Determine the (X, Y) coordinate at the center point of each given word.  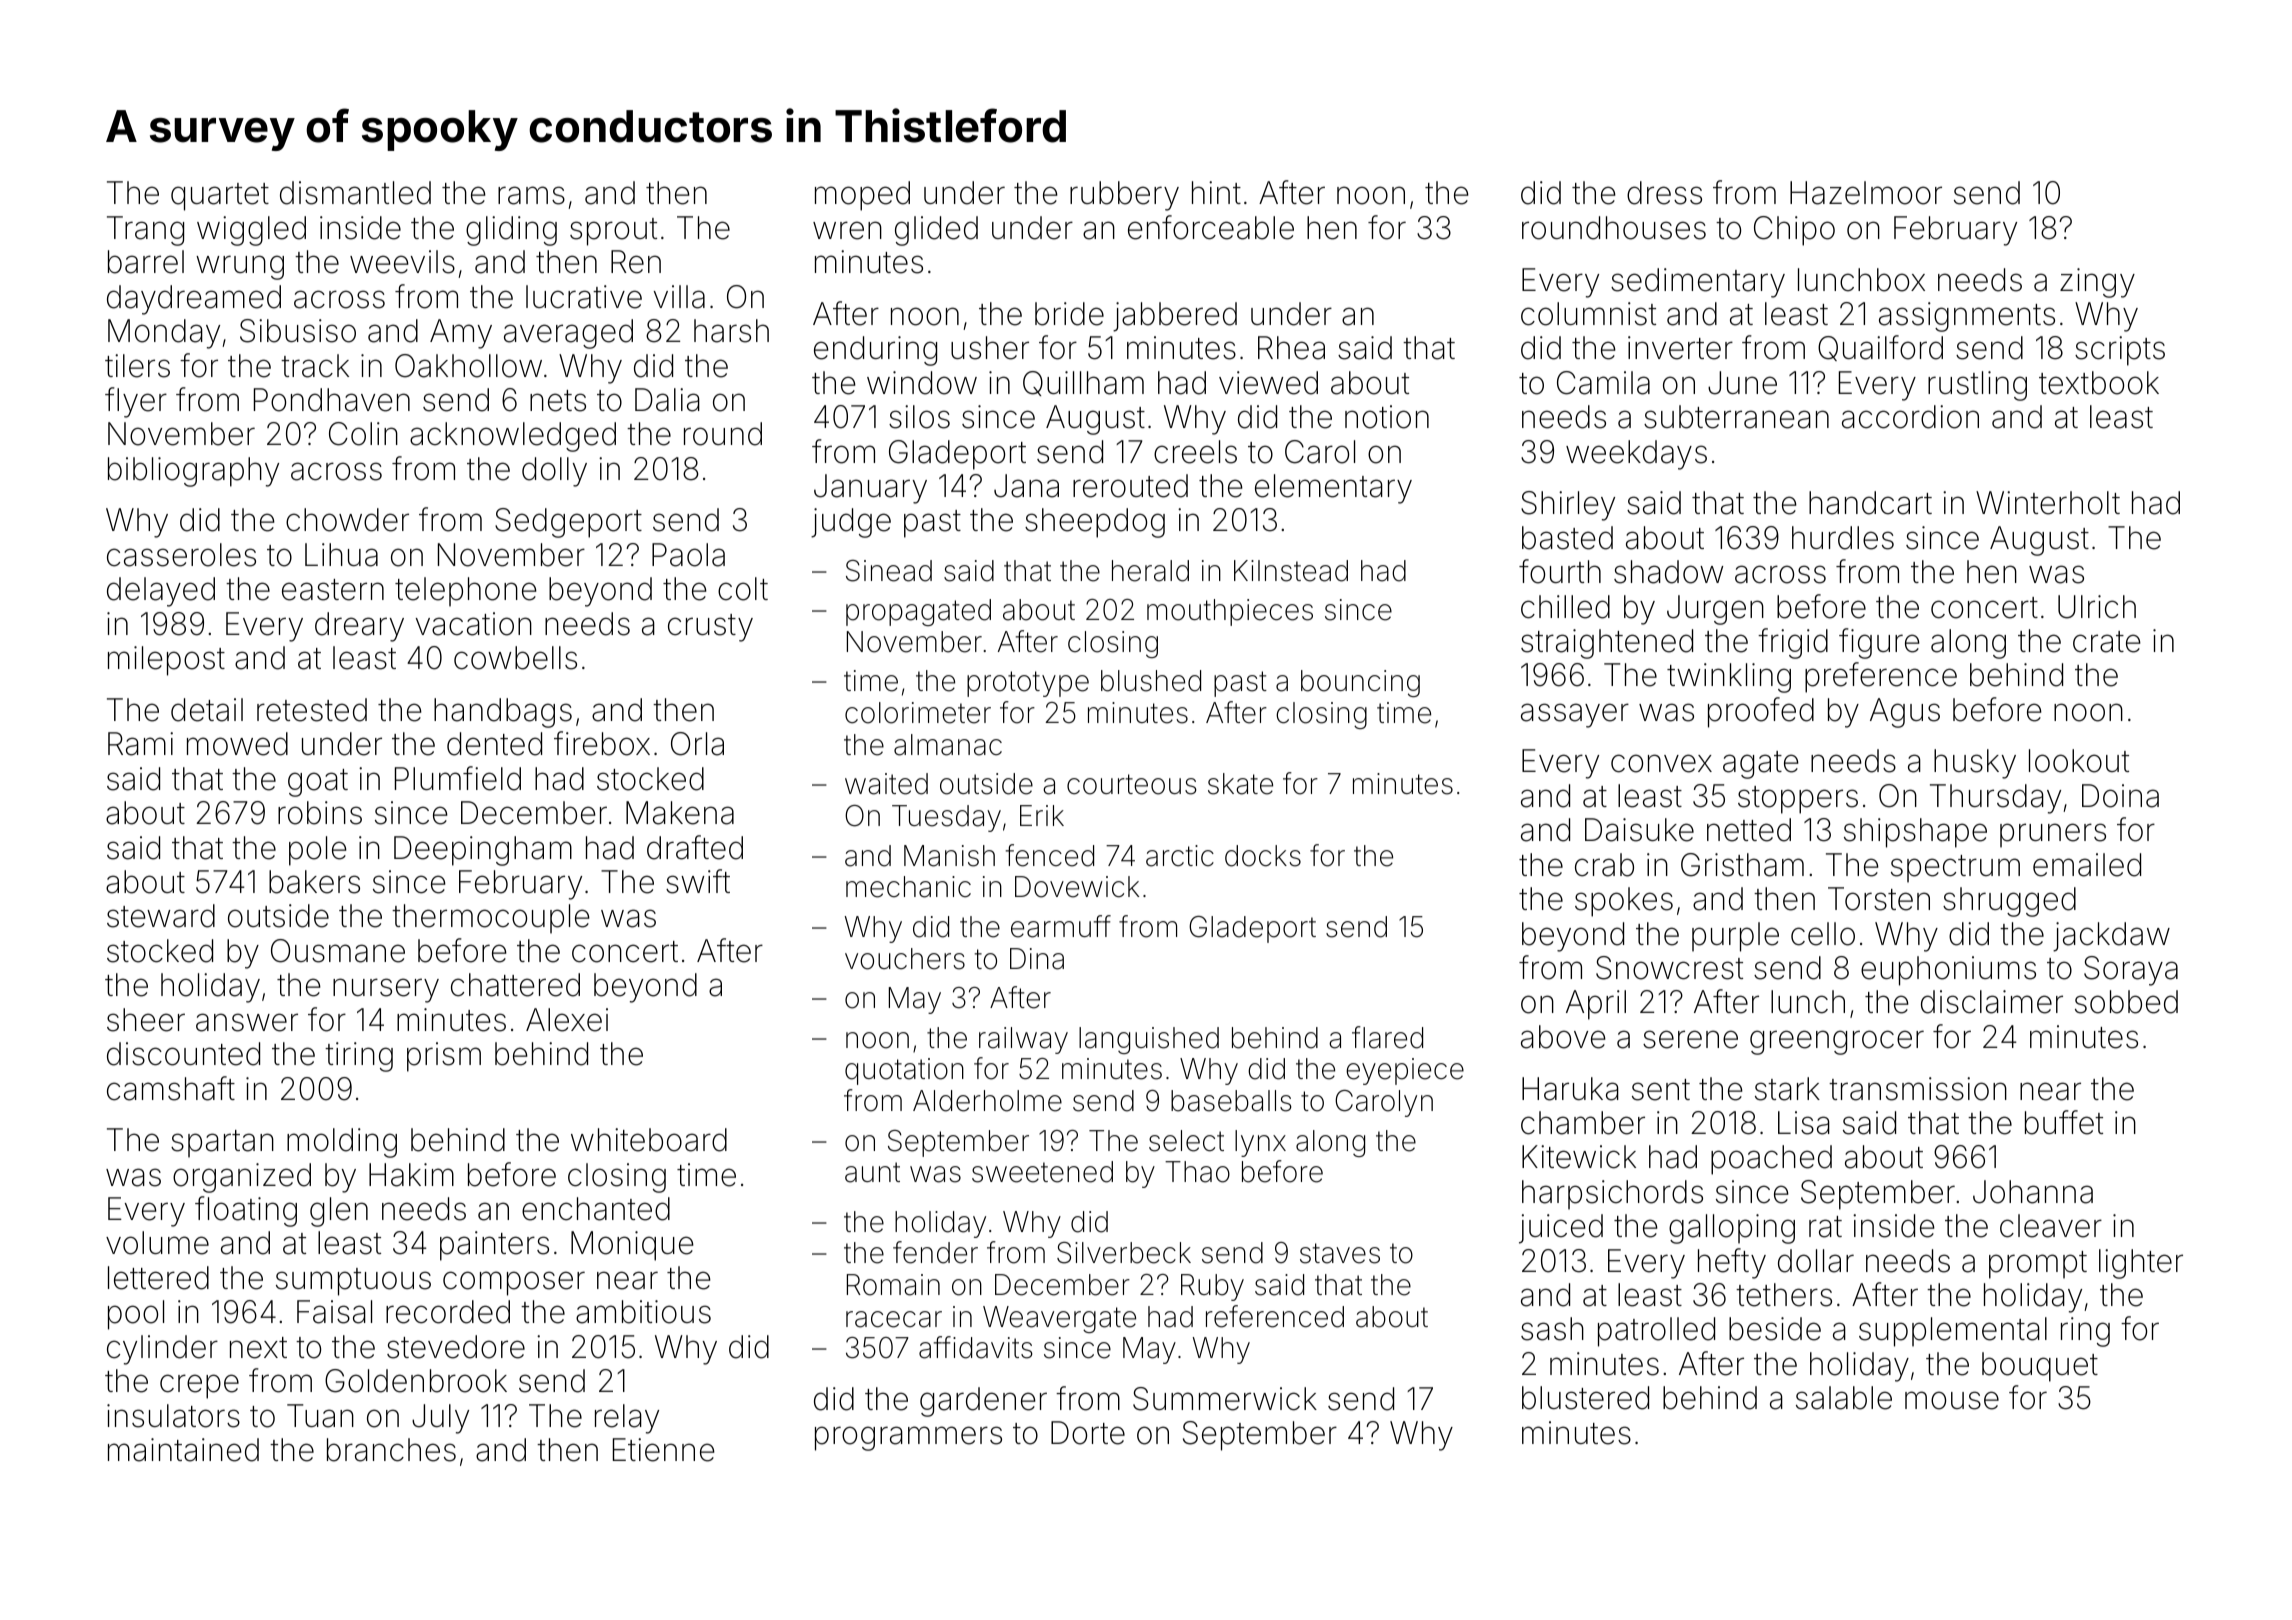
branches (391, 1450)
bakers (314, 882)
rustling (1977, 386)
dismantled (355, 193)
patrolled (1656, 1332)
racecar (894, 1319)
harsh (731, 331)
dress (1664, 193)
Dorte (1088, 1433)
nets (558, 401)
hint (1216, 192)
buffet (2064, 1122)
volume (157, 1243)
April (1596, 1005)
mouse (1952, 1400)
